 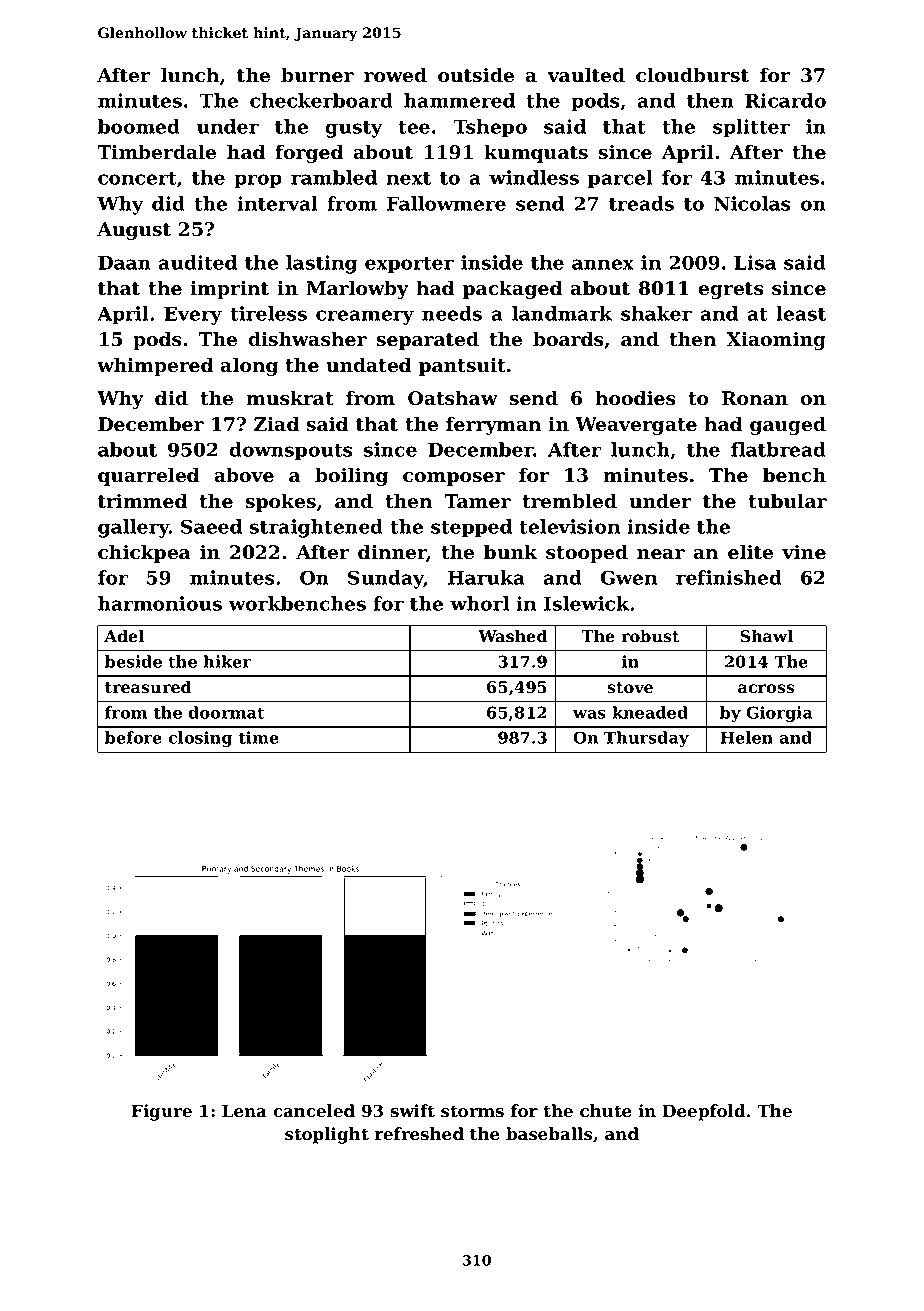 What do you see at coordinates (471, 528) in the page?
I see `stepped` at bounding box center [471, 528].
